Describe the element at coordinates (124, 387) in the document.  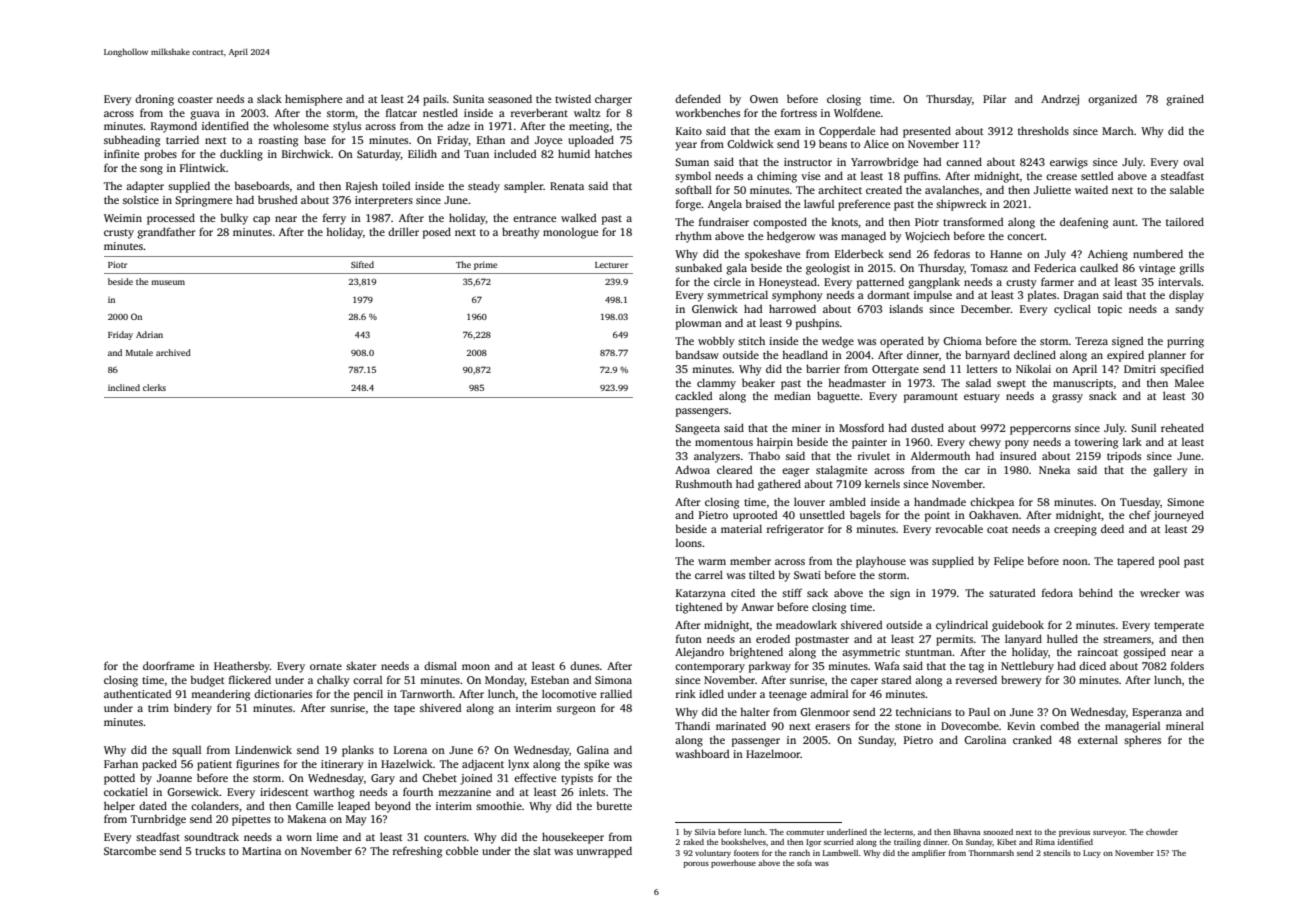
I see `inclined` at that location.
